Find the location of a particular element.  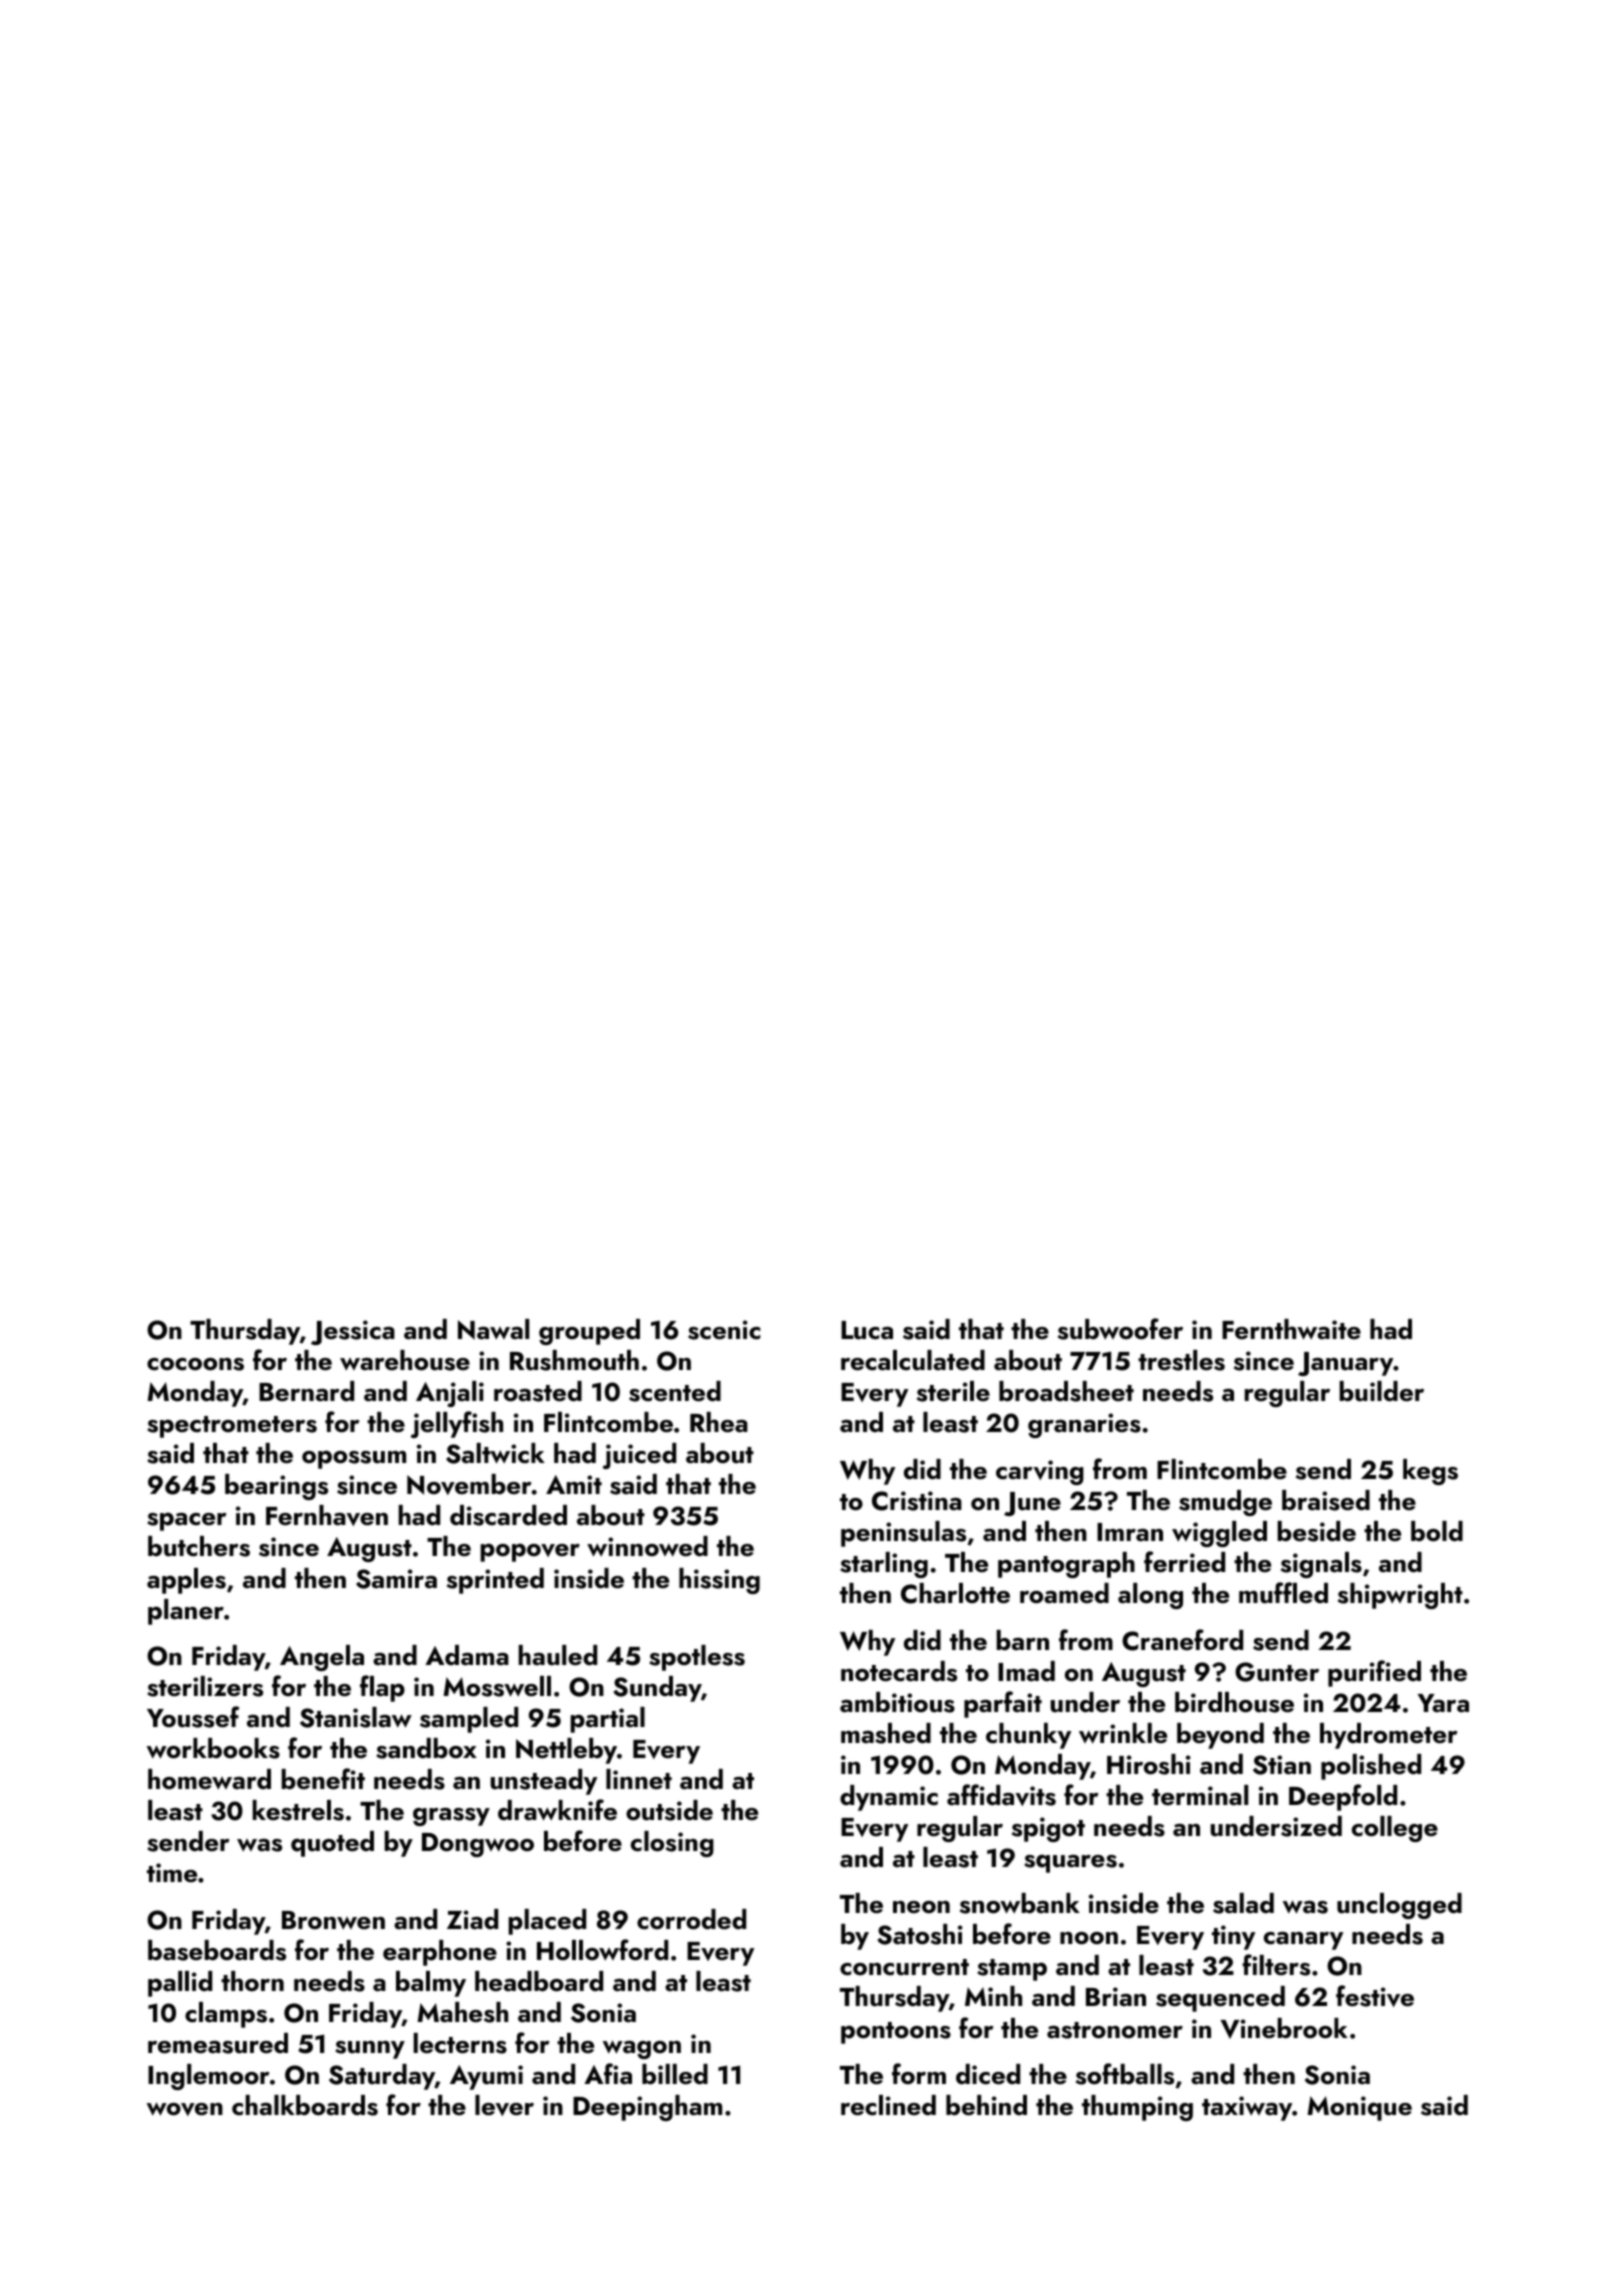

Jessica is located at coordinates (353, 1332).
